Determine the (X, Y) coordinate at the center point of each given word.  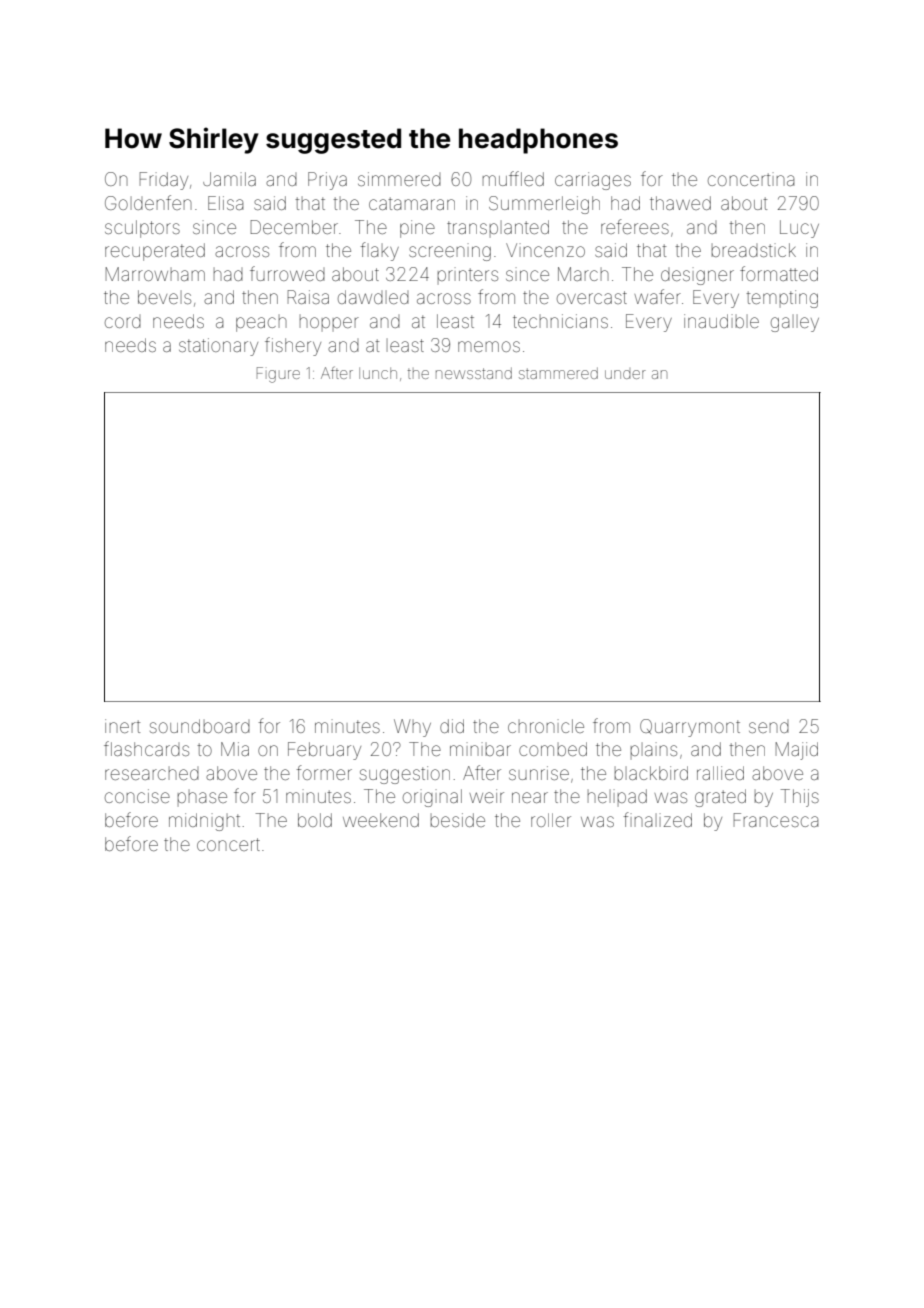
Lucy (799, 229)
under (625, 374)
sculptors (142, 229)
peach (261, 323)
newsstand (474, 373)
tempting (782, 299)
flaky (379, 251)
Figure (278, 375)
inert (122, 726)
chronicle (546, 726)
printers (468, 275)
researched (152, 773)
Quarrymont (690, 728)
